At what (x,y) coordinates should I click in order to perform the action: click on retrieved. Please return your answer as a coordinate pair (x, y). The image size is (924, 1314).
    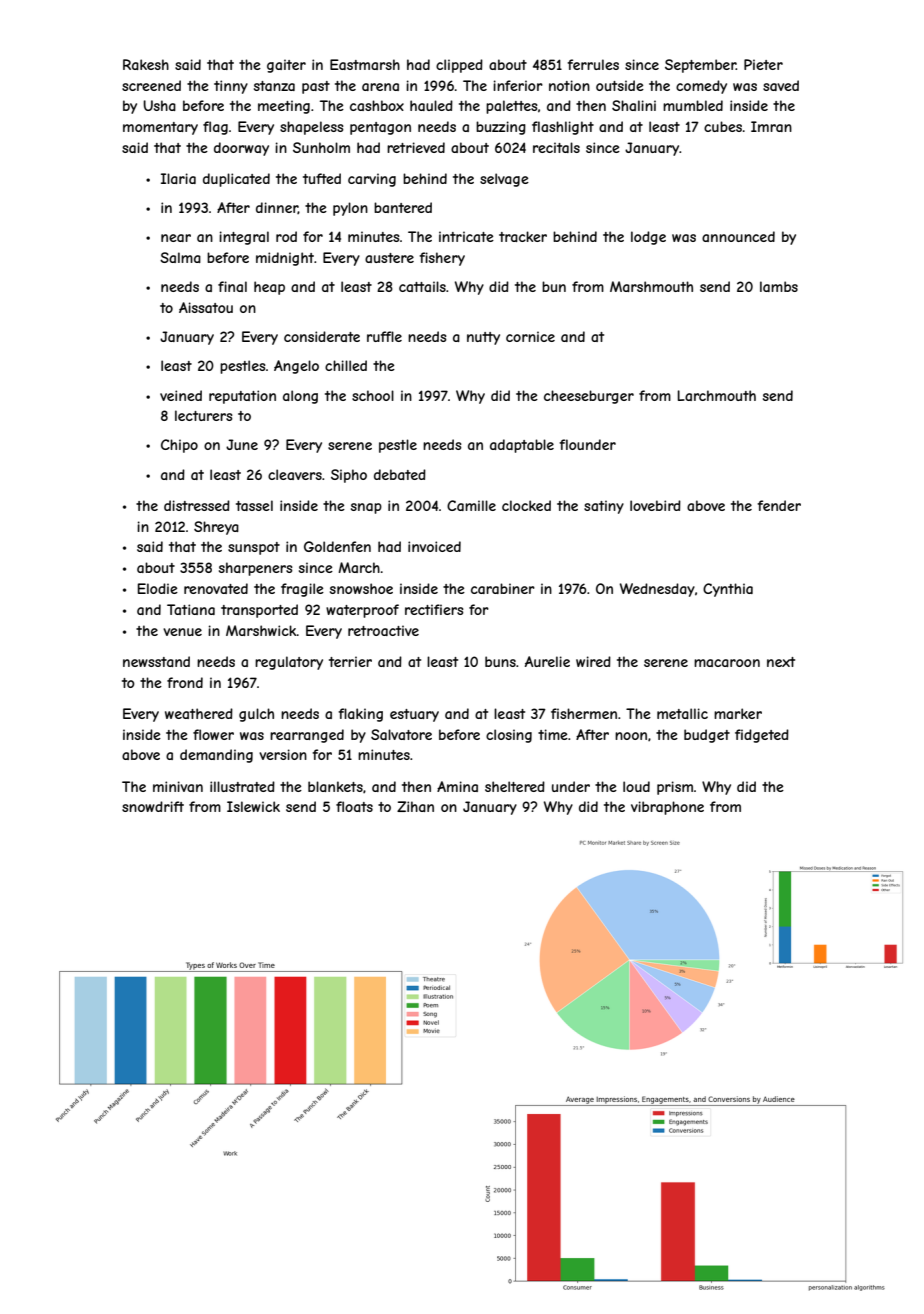
    Looking at the image, I should click on (416, 147).
